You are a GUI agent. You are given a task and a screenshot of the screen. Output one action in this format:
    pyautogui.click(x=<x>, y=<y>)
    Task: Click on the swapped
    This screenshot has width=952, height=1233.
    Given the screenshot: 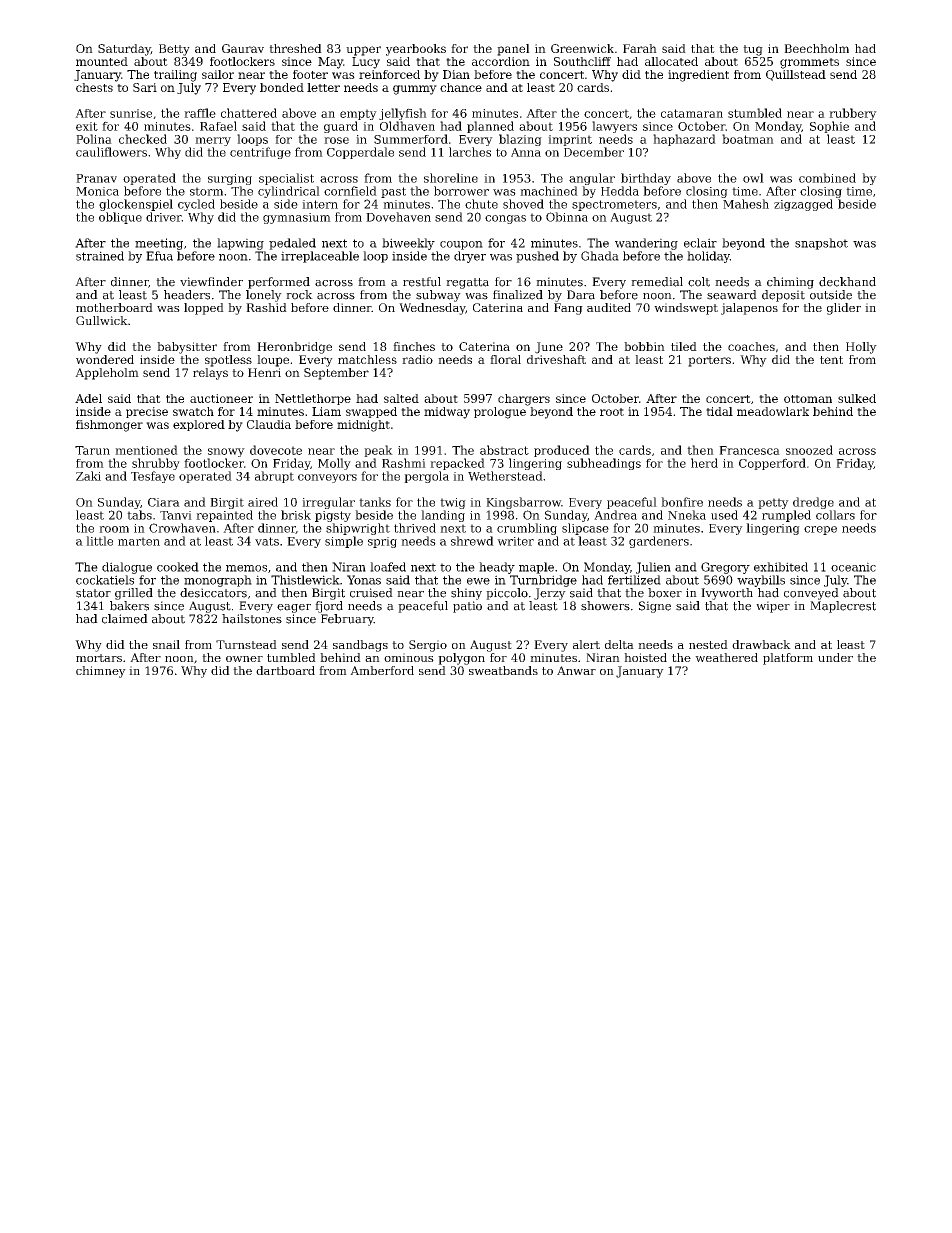 What is the action you would take?
    pyautogui.click(x=371, y=412)
